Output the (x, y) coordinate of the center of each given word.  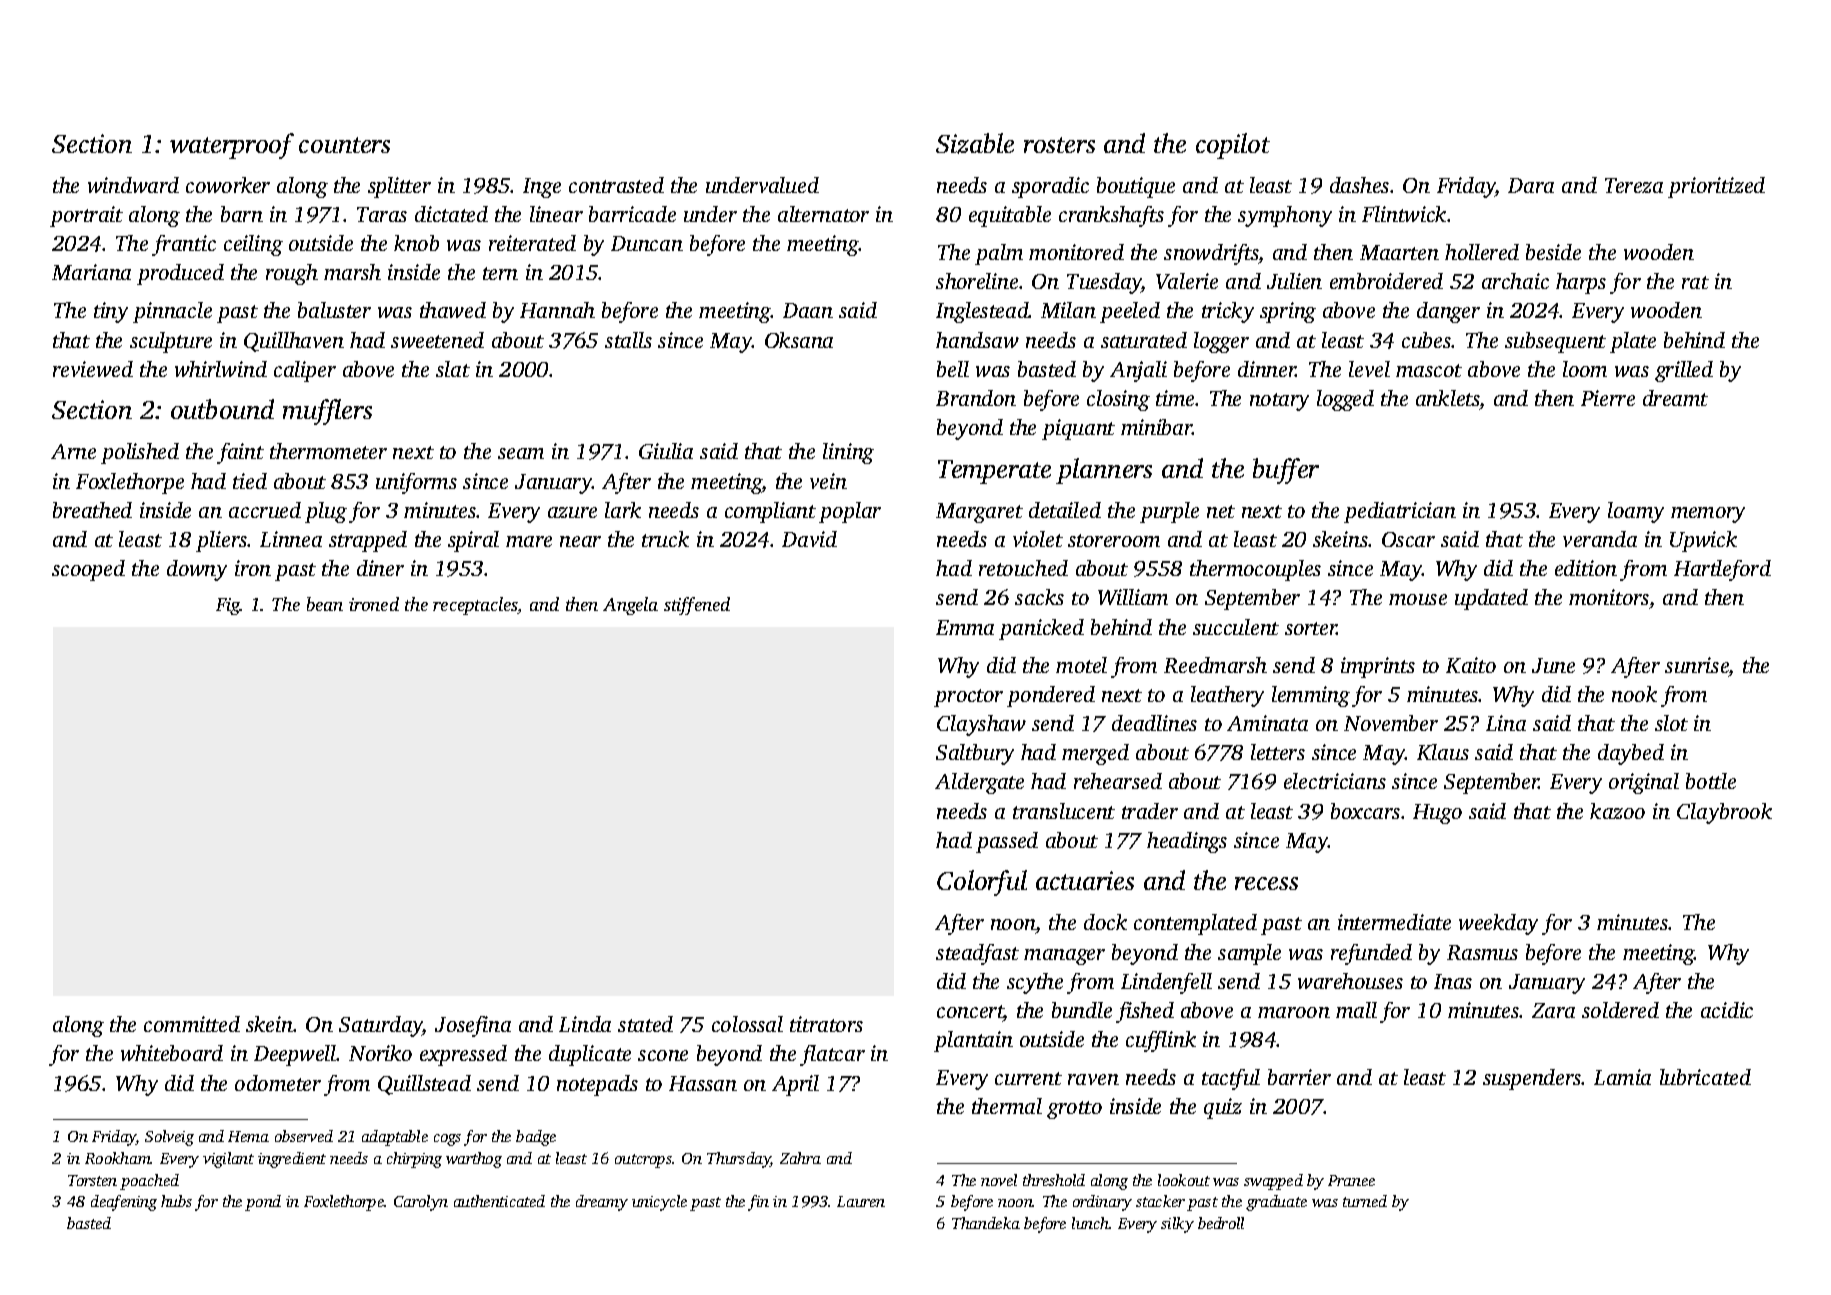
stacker (1160, 1201)
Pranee (1351, 1180)
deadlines (1154, 723)
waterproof (232, 146)
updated (1491, 599)
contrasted (616, 185)
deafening (124, 1203)
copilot (1233, 146)
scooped (88, 570)
